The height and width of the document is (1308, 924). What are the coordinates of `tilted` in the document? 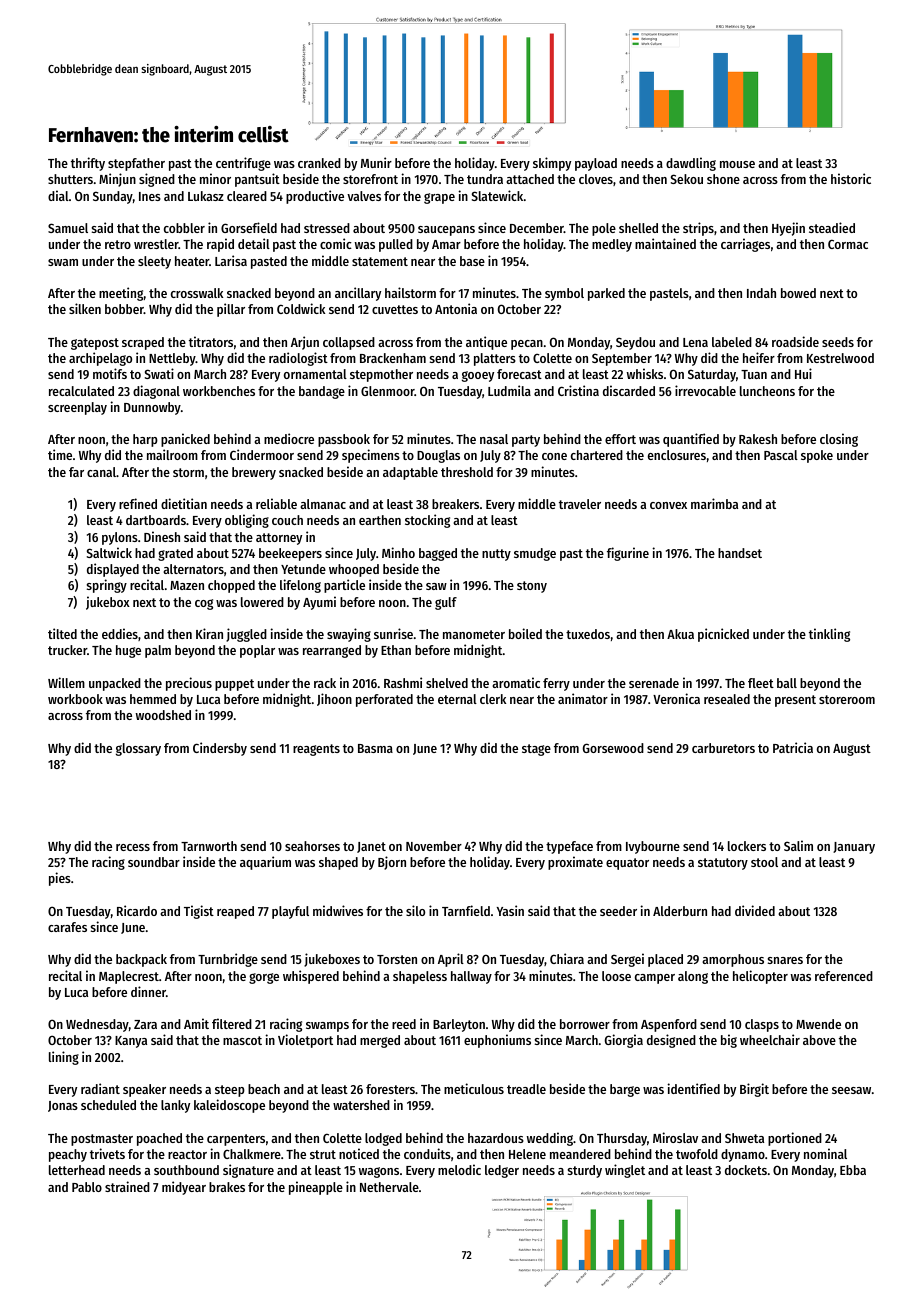 It's located at (62, 633).
